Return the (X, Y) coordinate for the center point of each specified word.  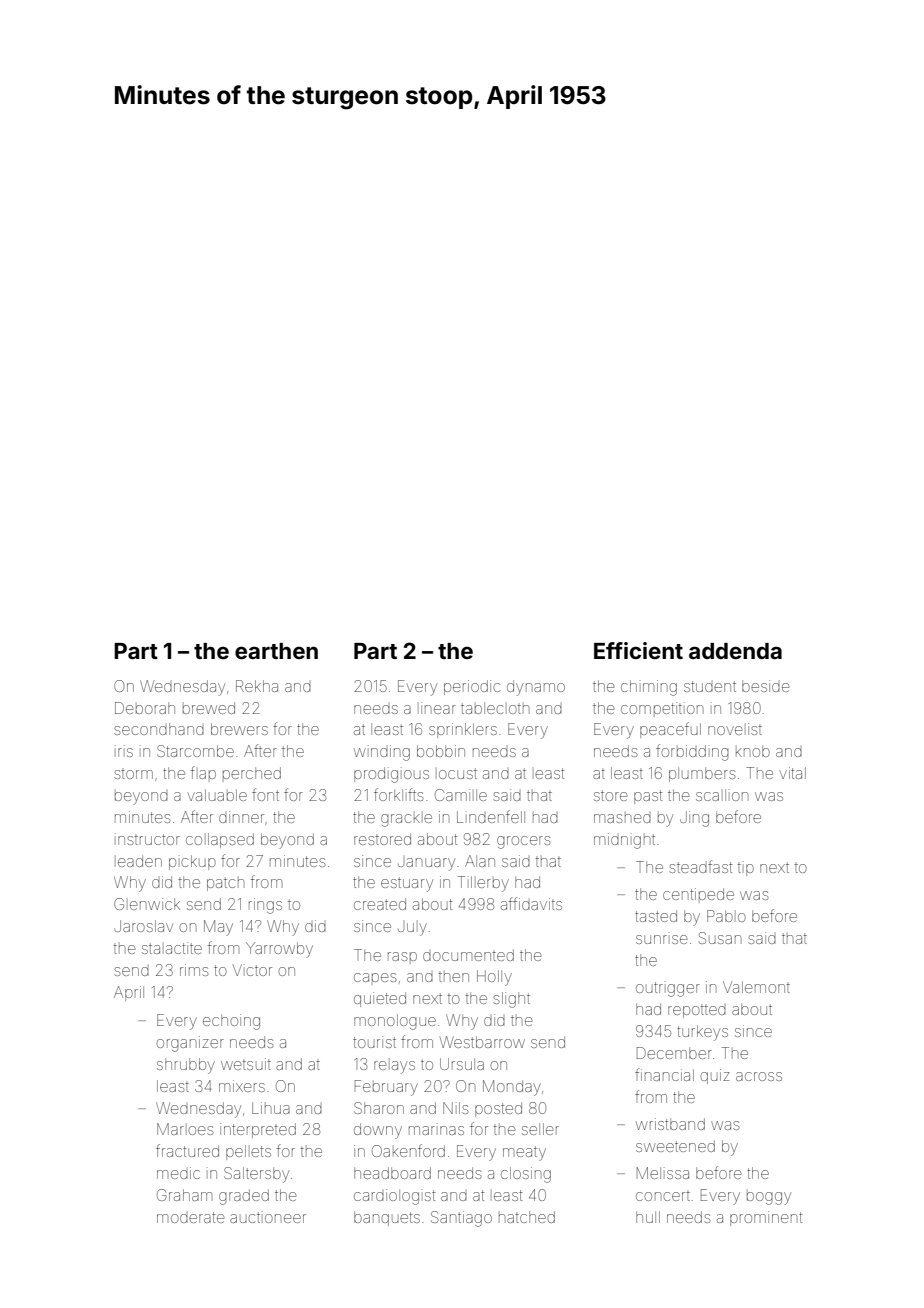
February (386, 1088)
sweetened (675, 1146)
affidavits (531, 903)
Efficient (638, 650)
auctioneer (268, 1217)
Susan (720, 938)
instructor (147, 839)
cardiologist (395, 1197)
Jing (694, 819)
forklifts (398, 794)
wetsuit (246, 1064)
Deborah (145, 708)
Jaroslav (143, 926)
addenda (735, 651)
